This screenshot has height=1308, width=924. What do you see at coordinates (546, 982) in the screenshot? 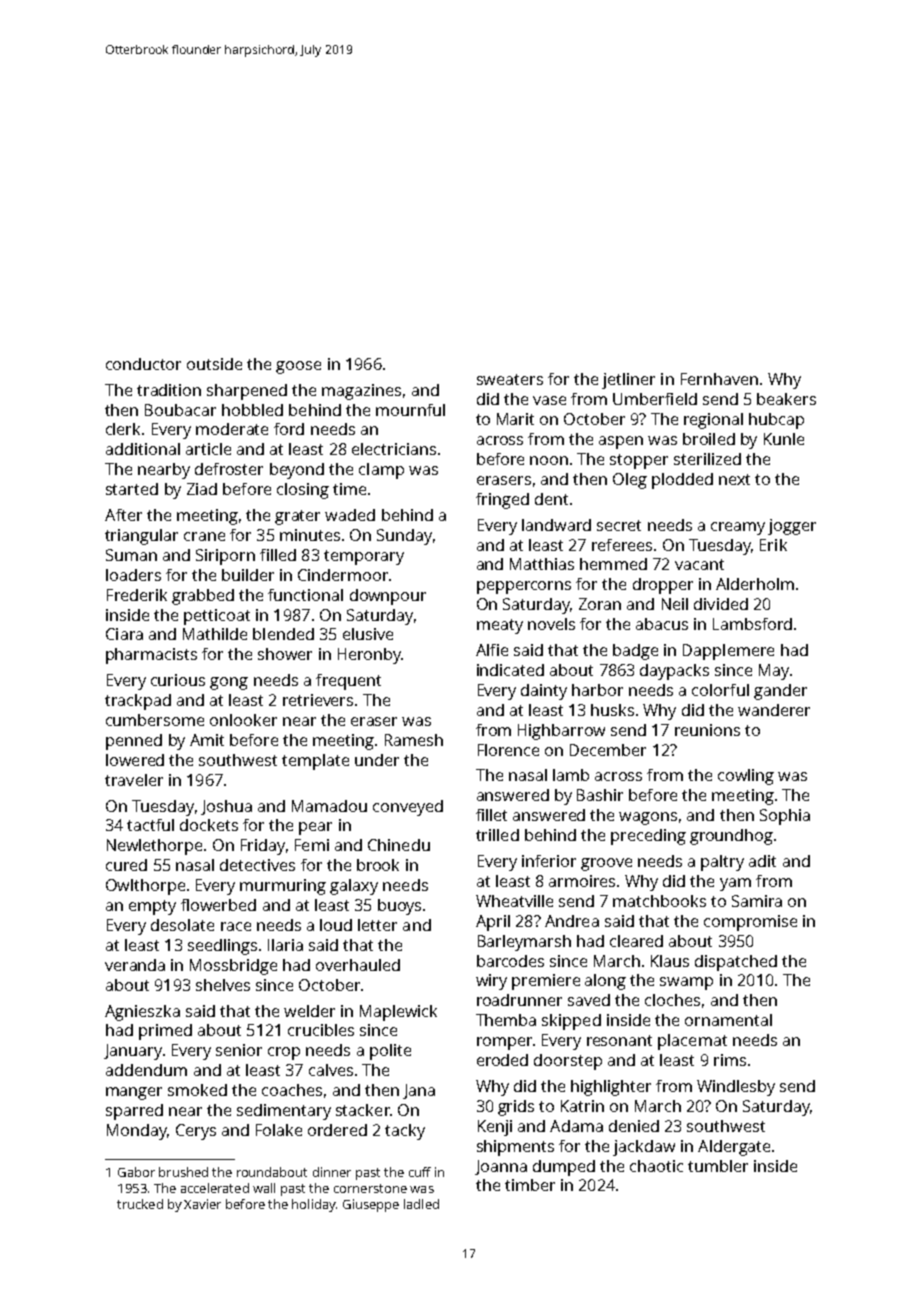
I see `premiere` at bounding box center [546, 982].
